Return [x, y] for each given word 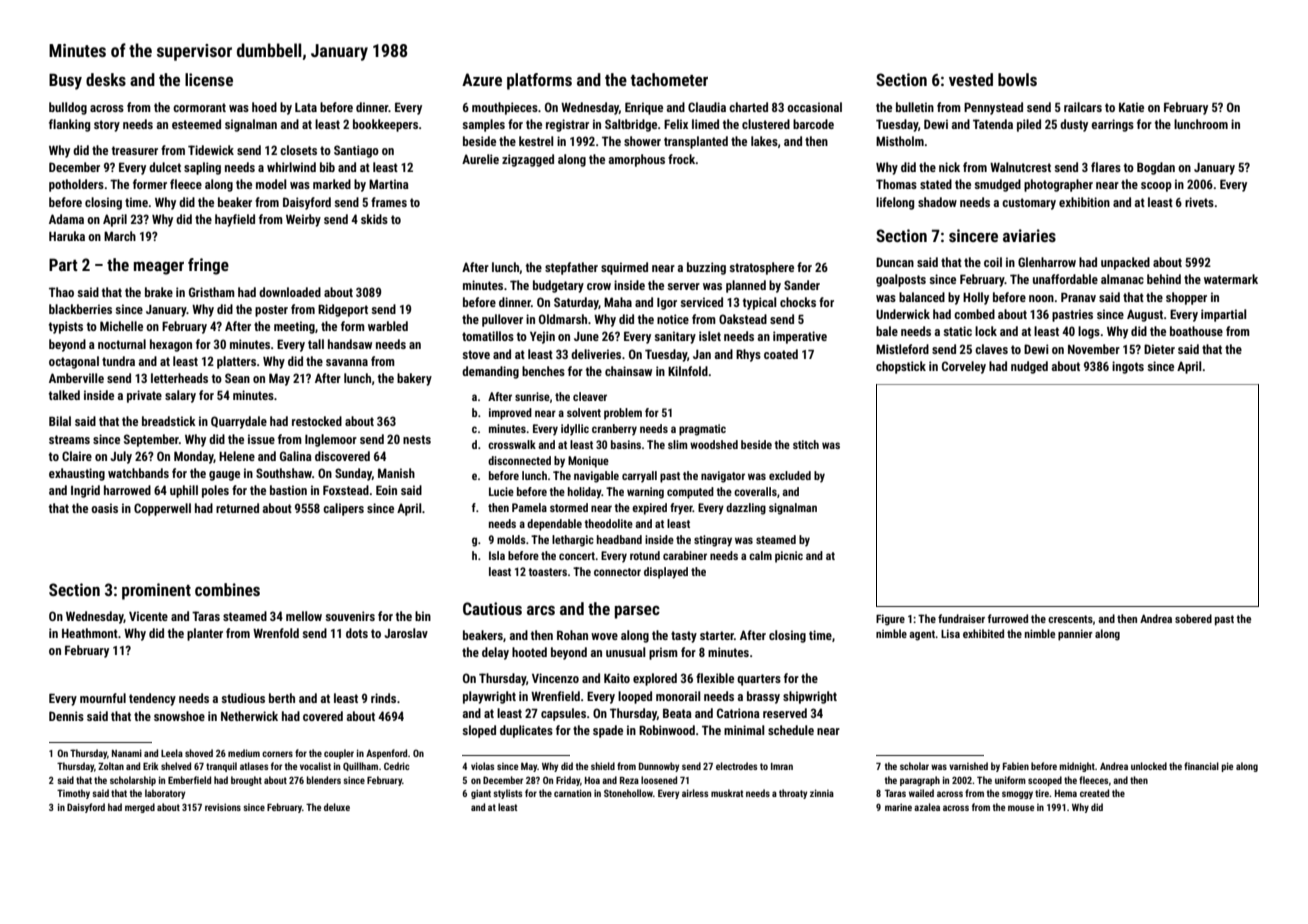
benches [543, 371]
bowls [1017, 79]
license [209, 79]
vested [971, 79]
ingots [1128, 367]
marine [898, 807]
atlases [254, 766]
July [121, 457]
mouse [1021, 808]
